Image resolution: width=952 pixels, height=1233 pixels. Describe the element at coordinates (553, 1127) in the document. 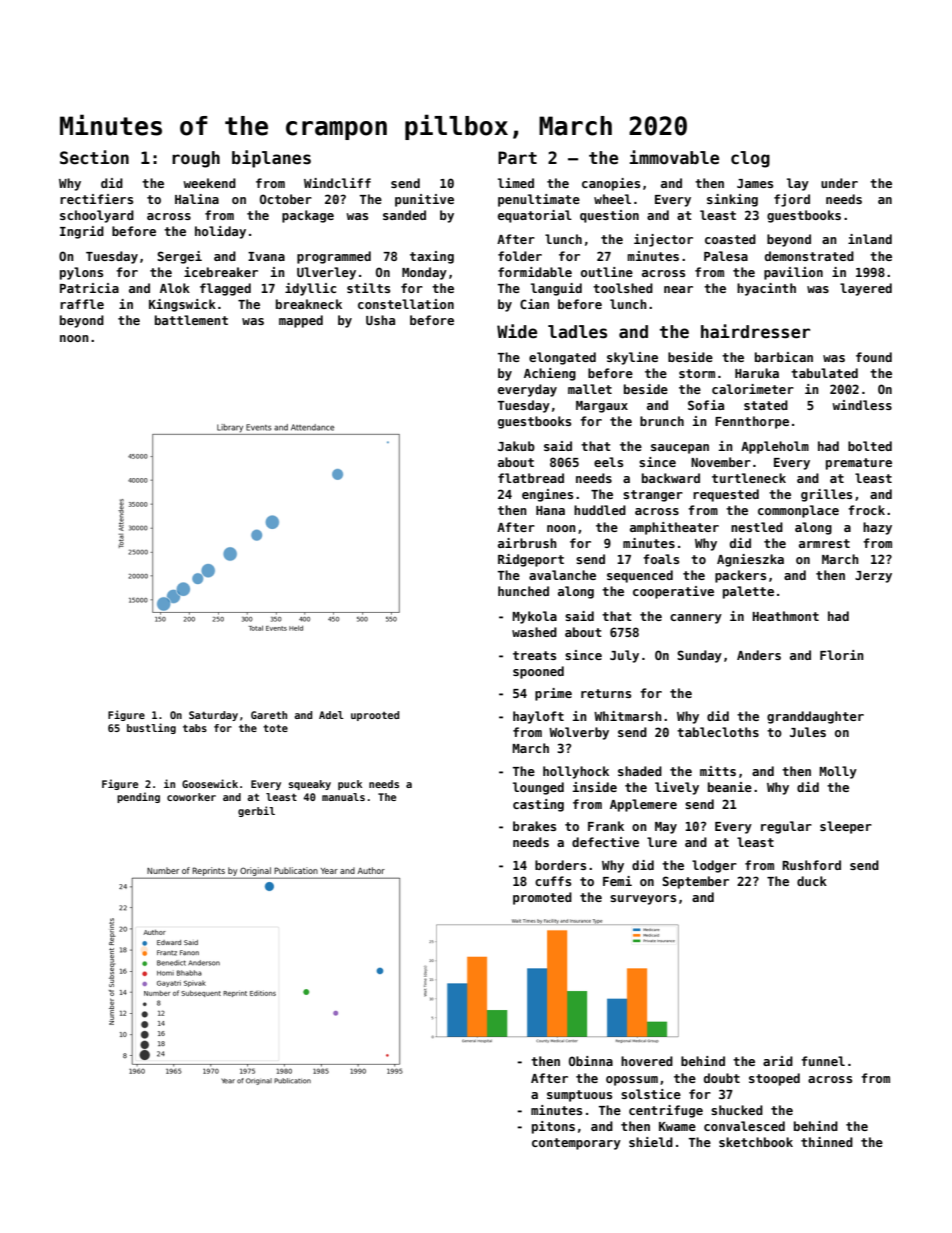

I see `pitons` at that location.
